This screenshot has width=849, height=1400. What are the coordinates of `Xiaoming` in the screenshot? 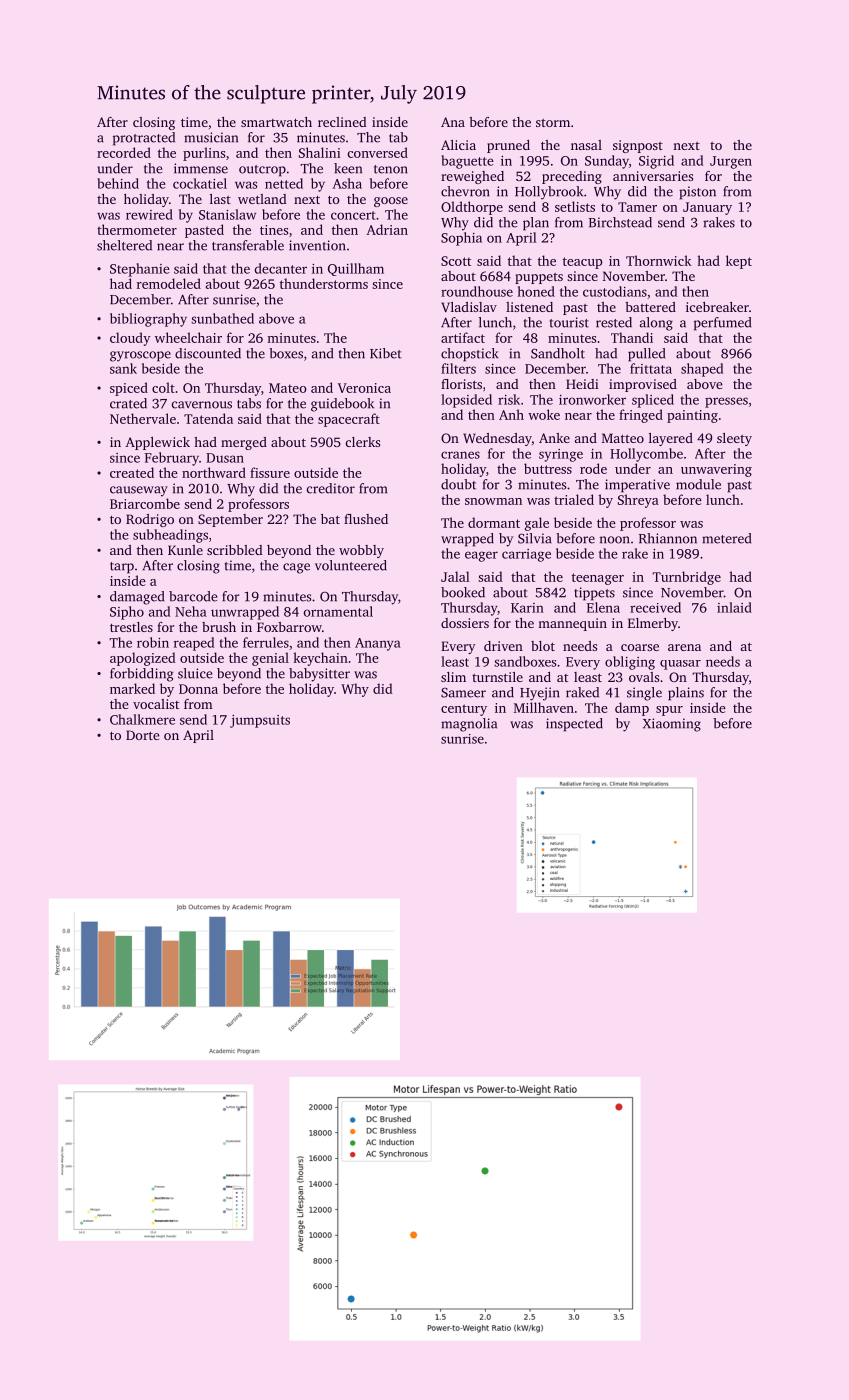 It's located at (672, 725).
